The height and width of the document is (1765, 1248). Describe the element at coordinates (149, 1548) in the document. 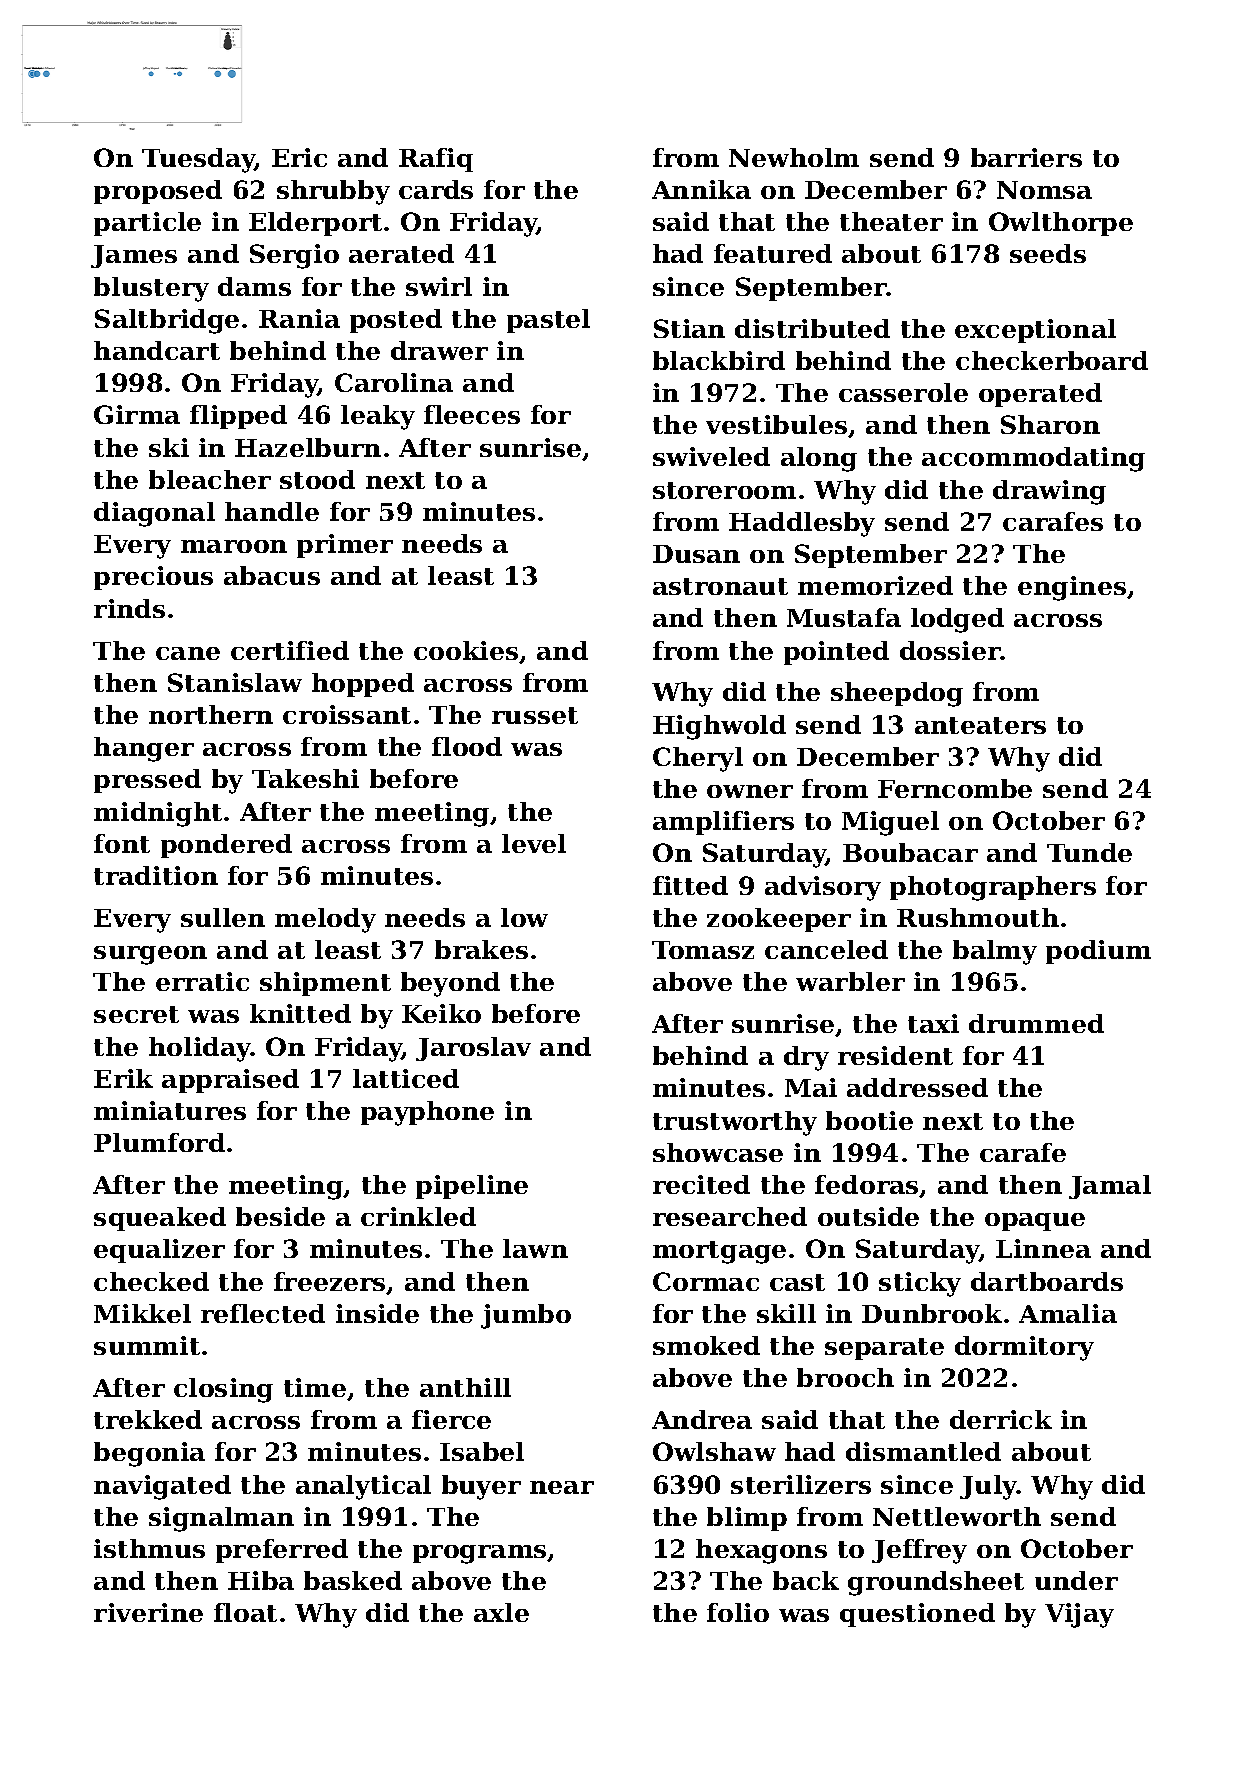

I see `isthmus` at that location.
